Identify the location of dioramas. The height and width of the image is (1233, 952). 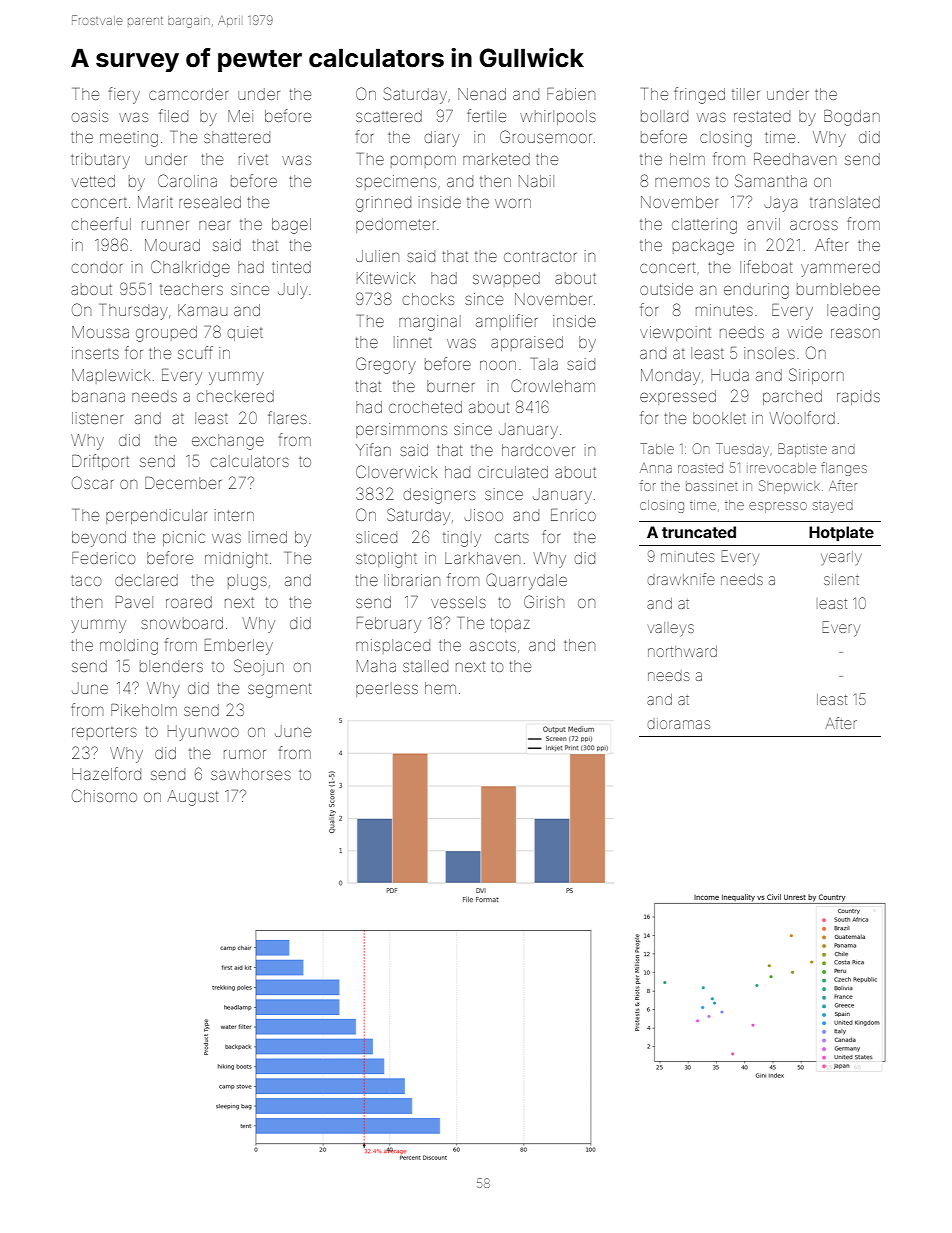
(678, 724).
